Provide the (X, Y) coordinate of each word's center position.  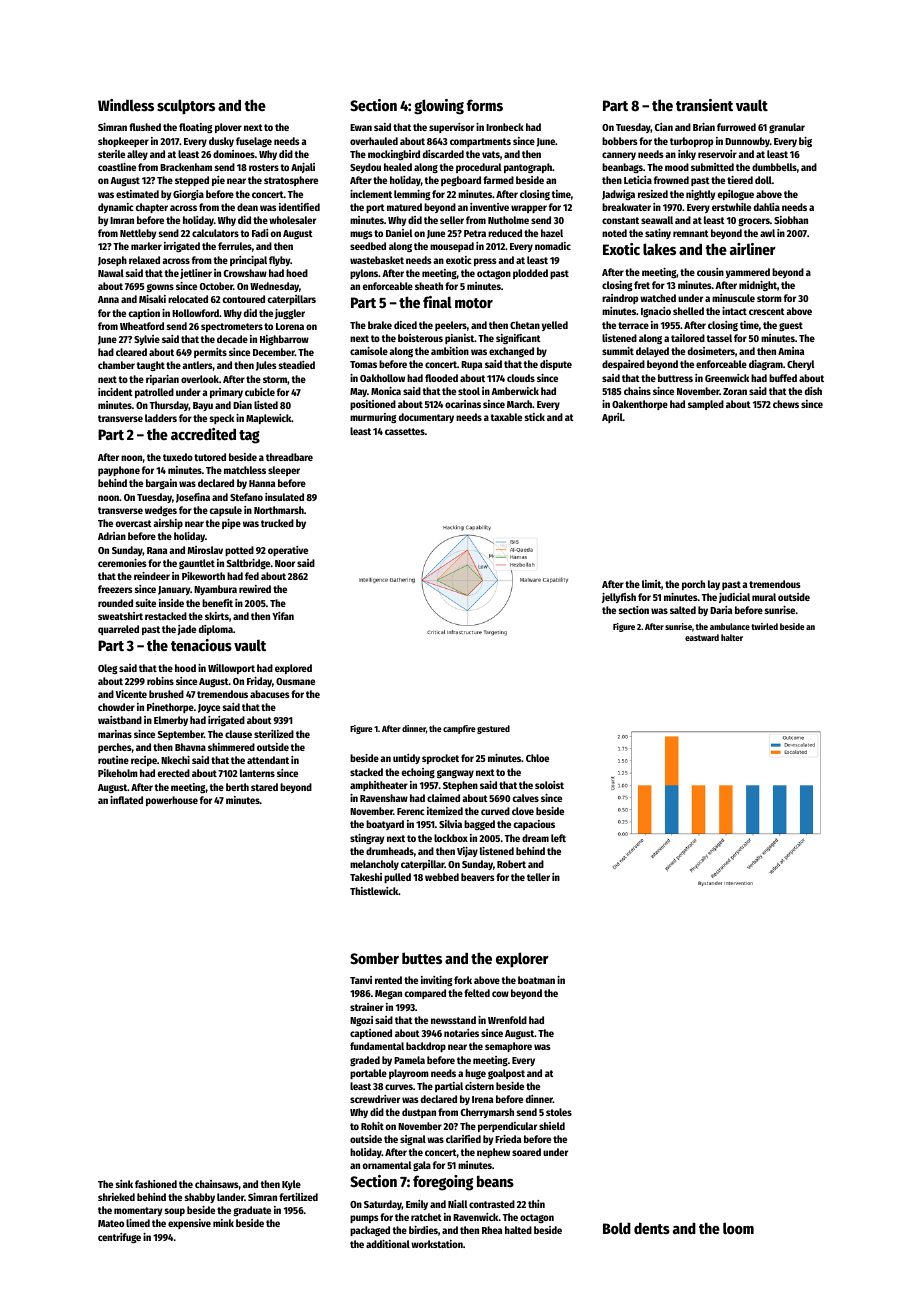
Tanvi (361, 980)
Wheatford (142, 326)
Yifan (283, 616)
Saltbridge (248, 564)
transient (704, 105)
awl (767, 233)
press (485, 262)
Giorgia (188, 195)
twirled (764, 626)
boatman (536, 980)
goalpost (506, 1074)
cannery (619, 156)
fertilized (298, 1197)
